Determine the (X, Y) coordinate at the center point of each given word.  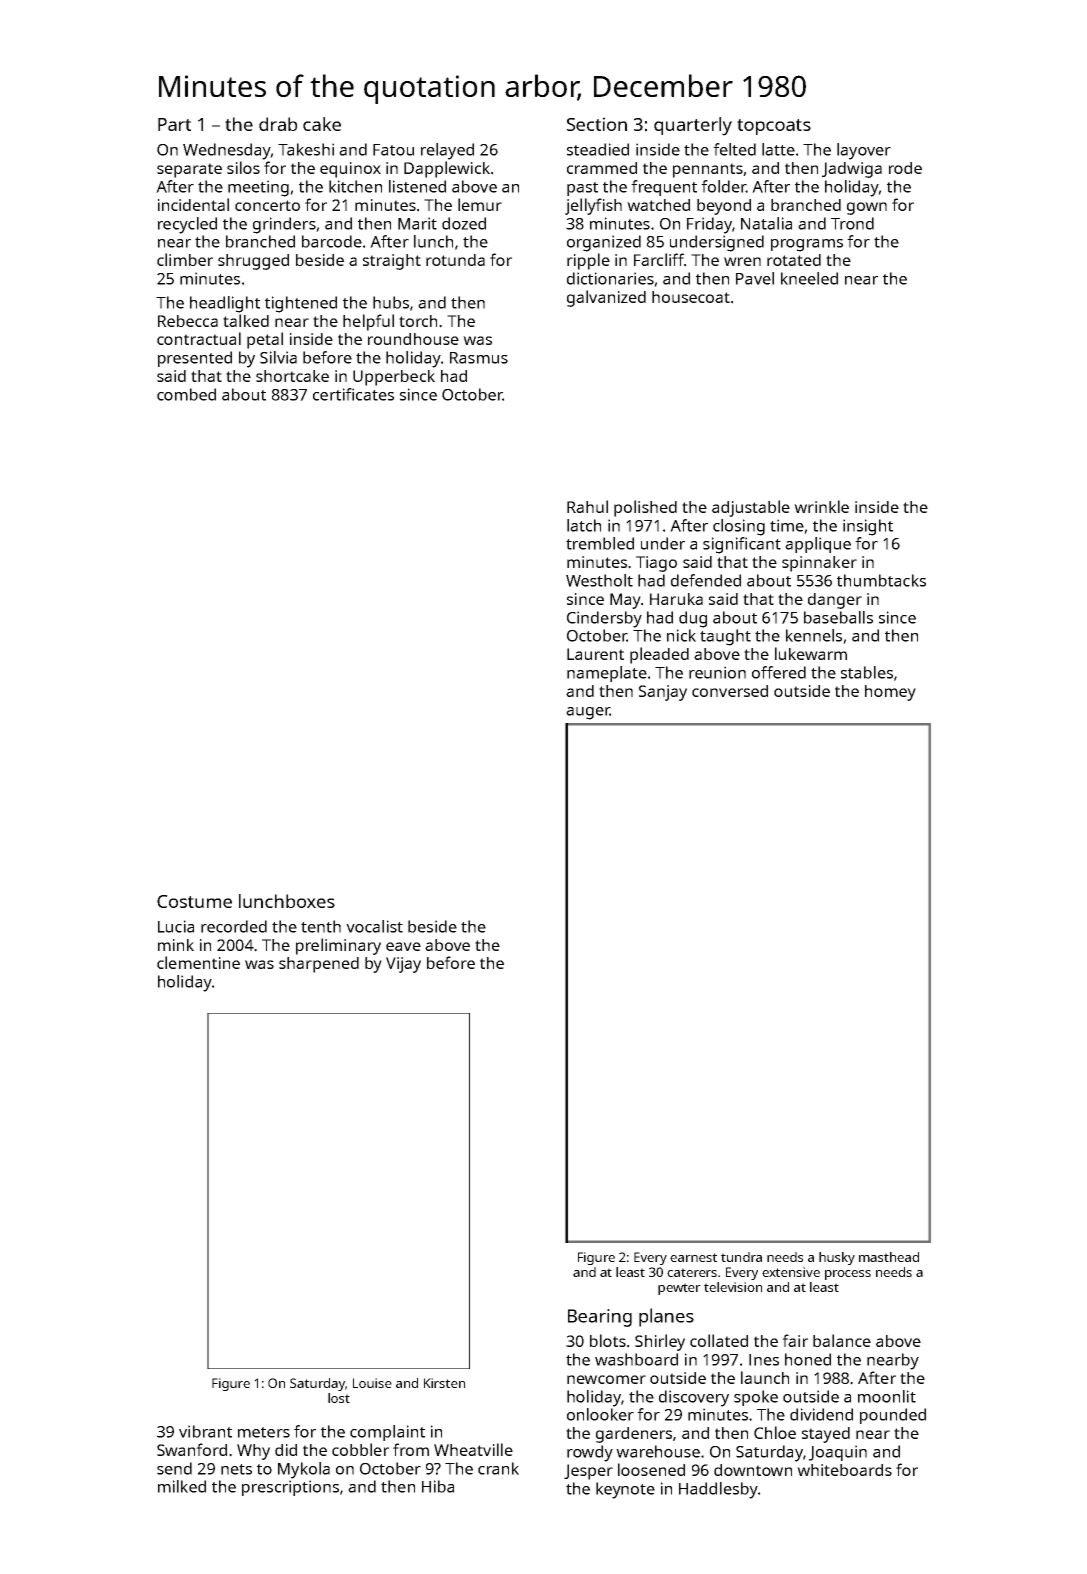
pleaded (659, 655)
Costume (194, 901)
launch (765, 1377)
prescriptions (290, 1488)
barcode (332, 241)
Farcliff (659, 259)
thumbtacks (881, 580)
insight (868, 527)
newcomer (606, 1379)
